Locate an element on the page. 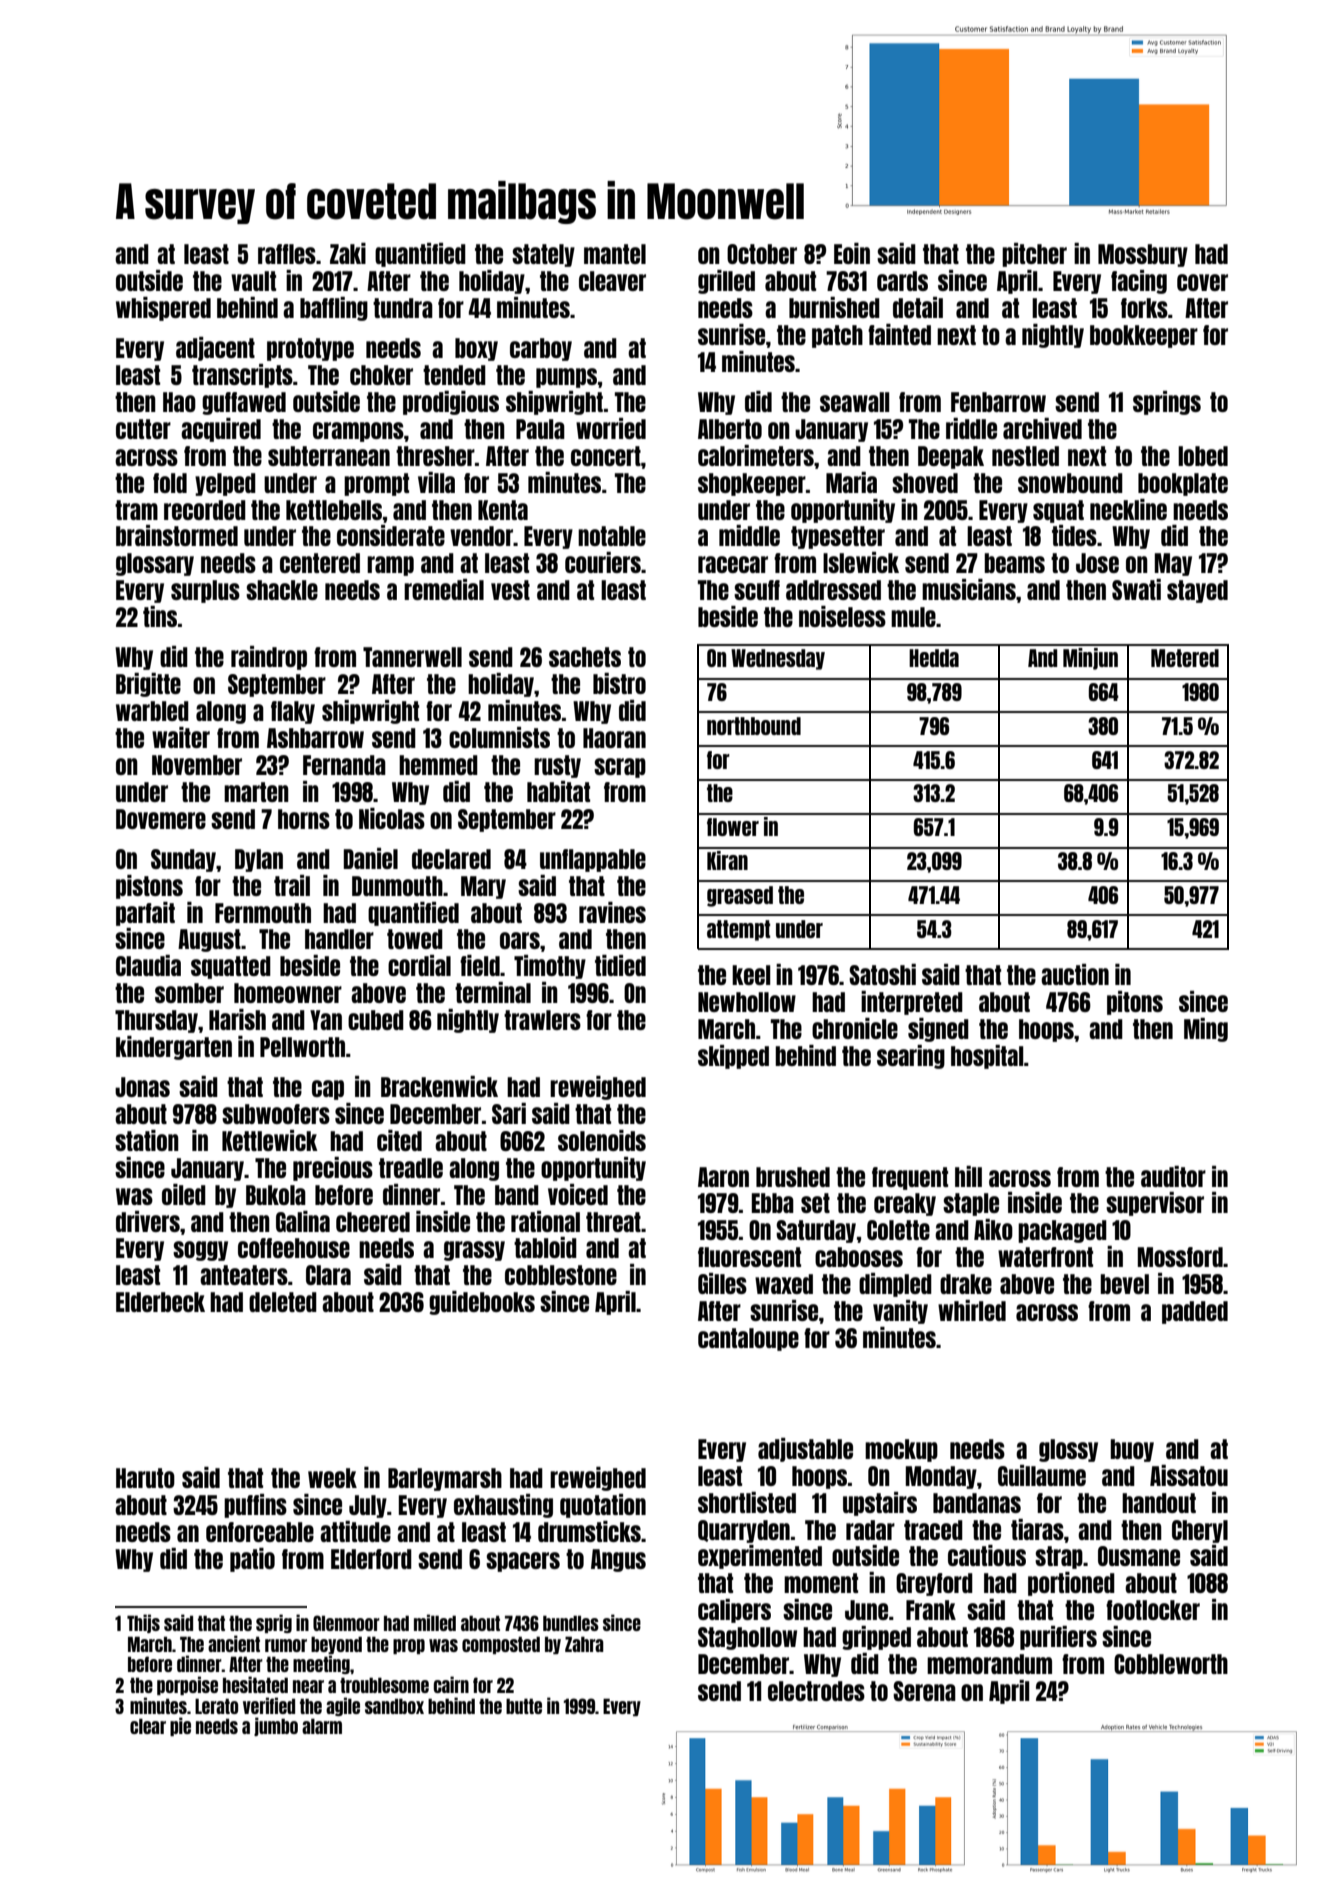 This document has height=1901, width=1344. hill is located at coordinates (968, 1176).
